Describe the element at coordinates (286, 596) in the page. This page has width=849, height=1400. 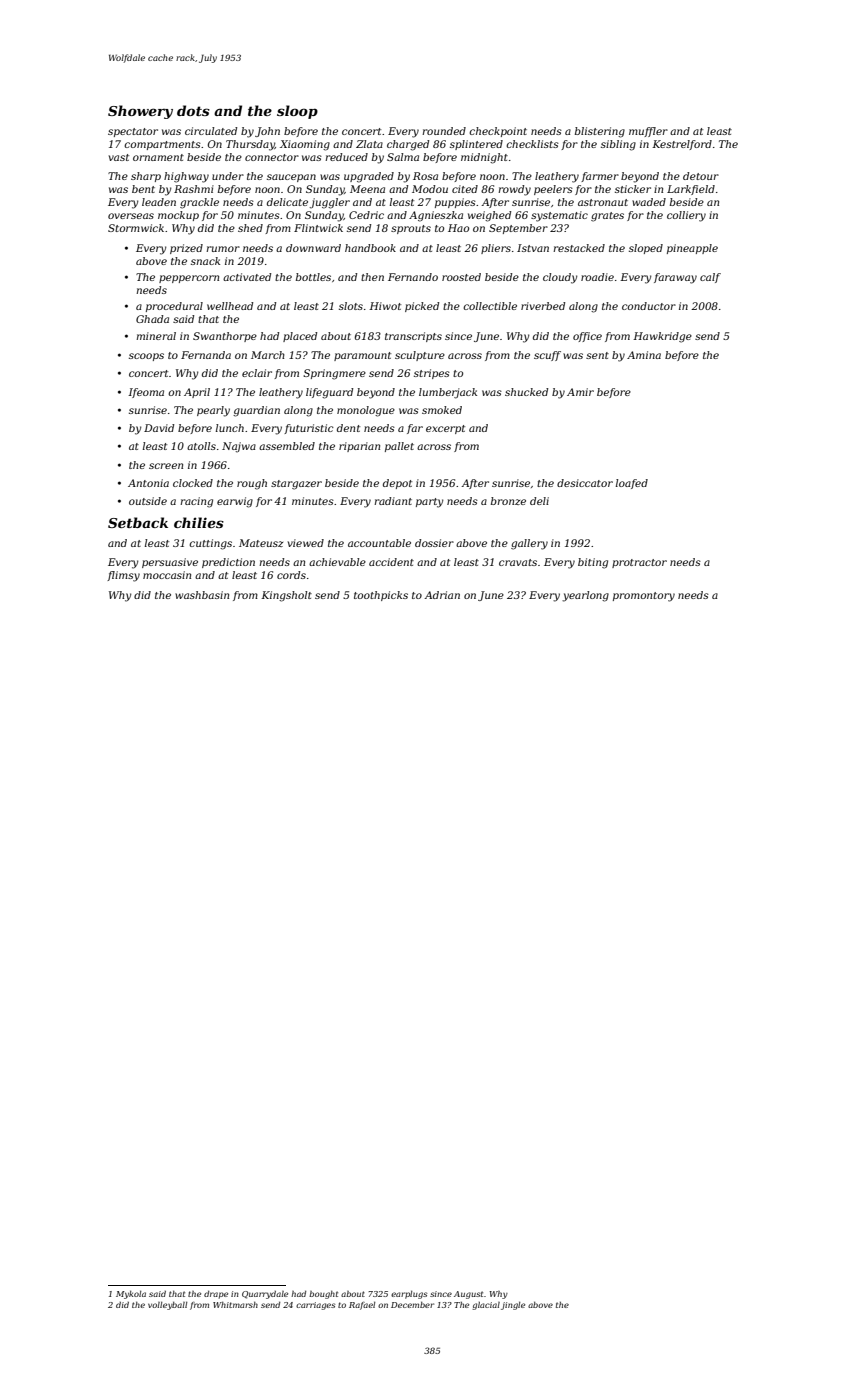
I see `Kingsholt` at that location.
